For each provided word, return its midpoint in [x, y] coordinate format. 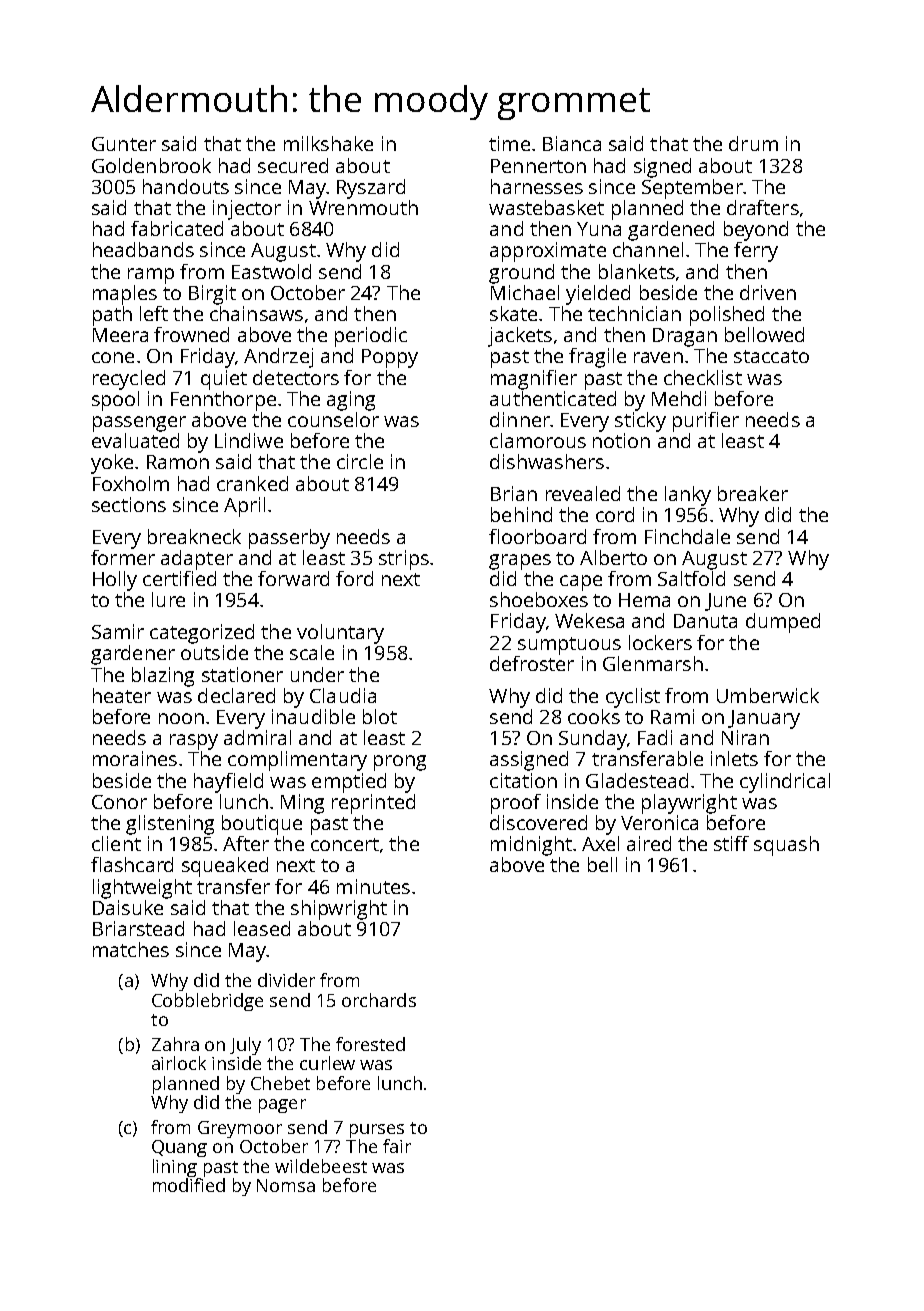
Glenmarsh [653, 663]
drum [753, 143]
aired [649, 843]
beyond [756, 231]
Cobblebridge [207, 1002]
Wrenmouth [363, 207]
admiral [257, 737]
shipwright [339, 910]
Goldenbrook [151, 165]
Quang [179, 1148]
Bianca [572, 143]
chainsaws [256, 313]
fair [397, 1146]
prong [400, 763]
